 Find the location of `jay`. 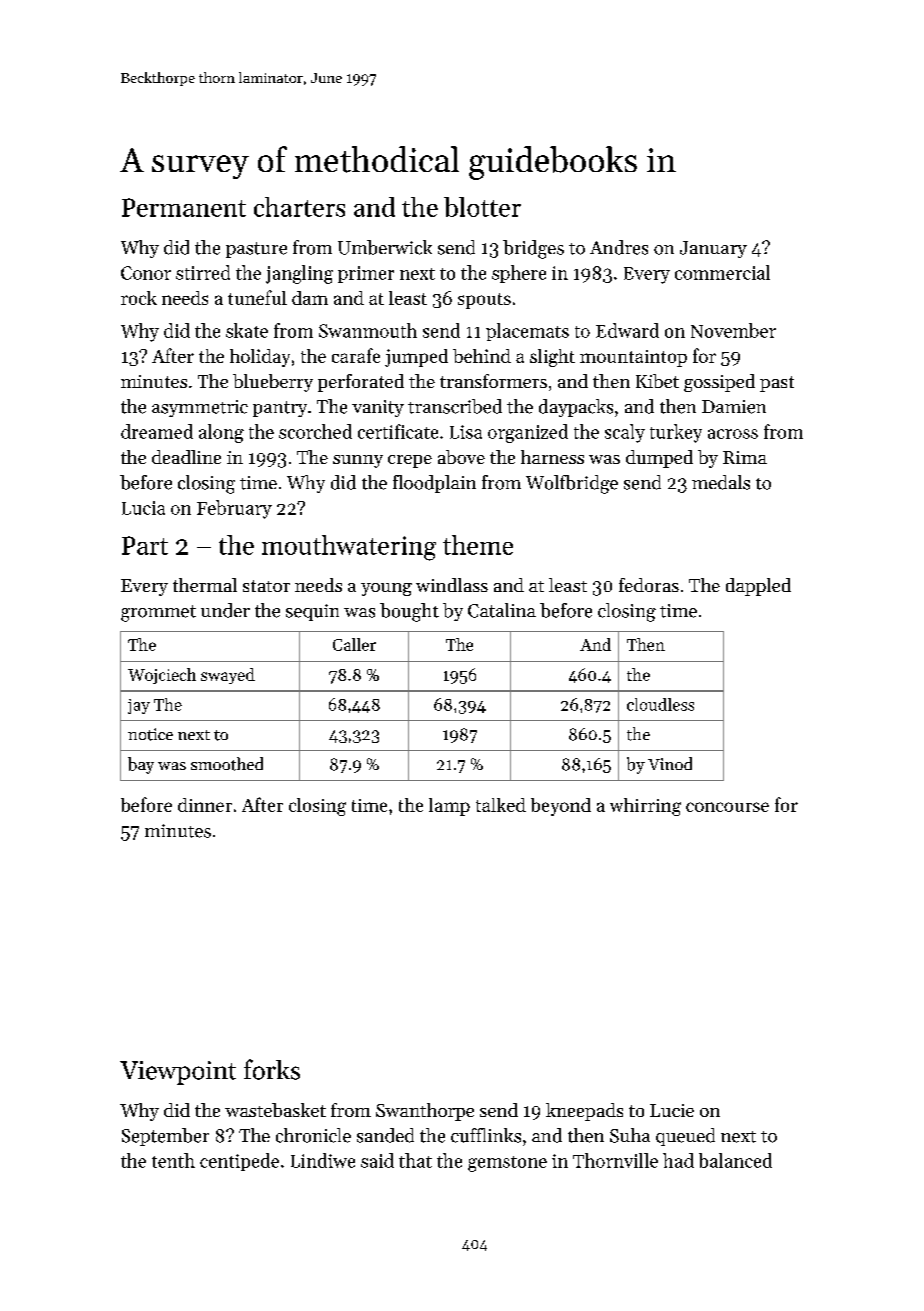

jay is located at coordinates (139, 706).
